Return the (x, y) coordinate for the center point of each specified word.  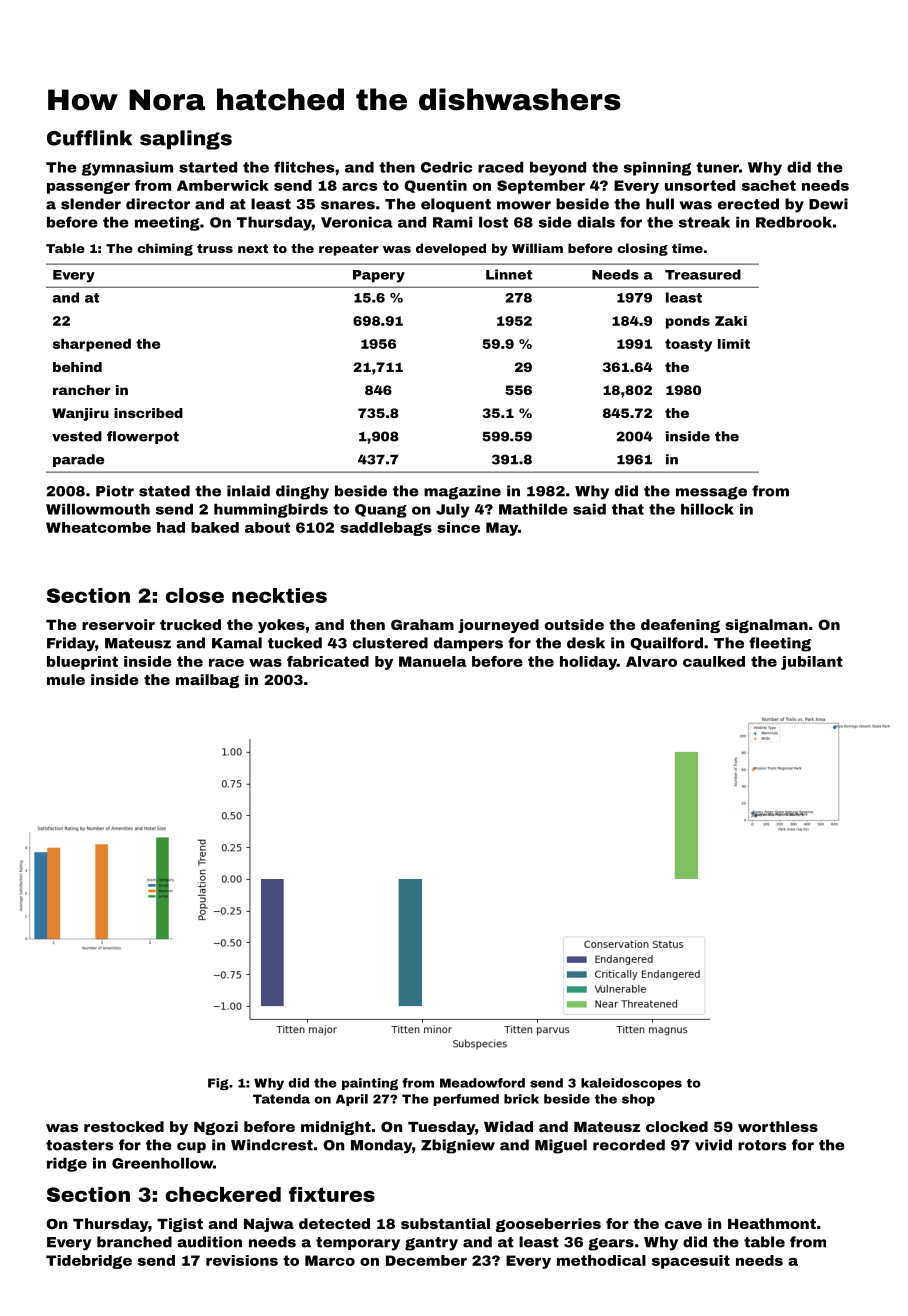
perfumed (466, 1100)
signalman (766, 626)
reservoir (118, 624)
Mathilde (533, 509)
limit (734, 344)
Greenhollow (162, 1163)
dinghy (302, 492)
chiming (165, 249)
